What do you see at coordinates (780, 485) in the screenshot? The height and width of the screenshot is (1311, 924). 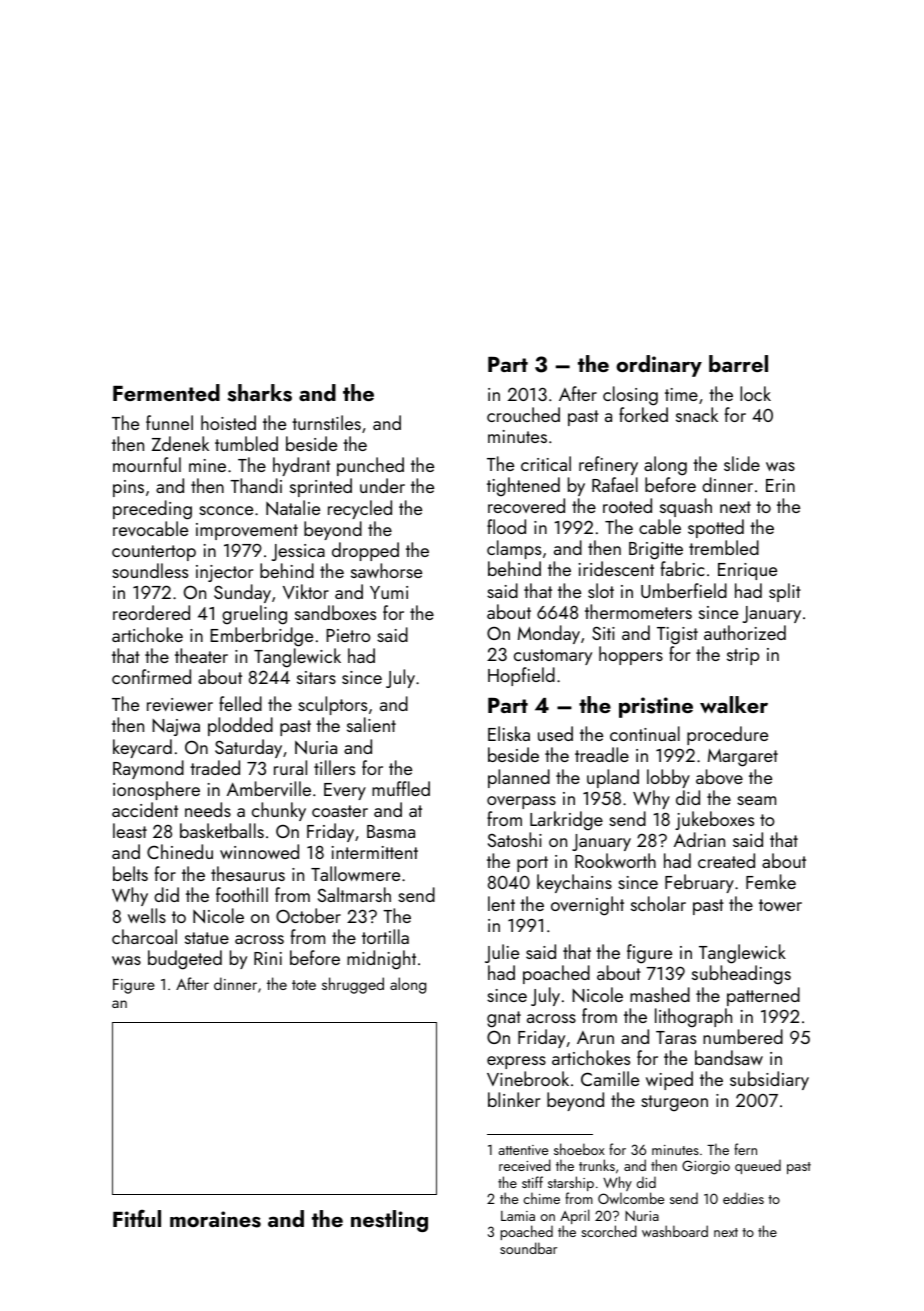 I see `Erin` at bounding box center [780, 485].
